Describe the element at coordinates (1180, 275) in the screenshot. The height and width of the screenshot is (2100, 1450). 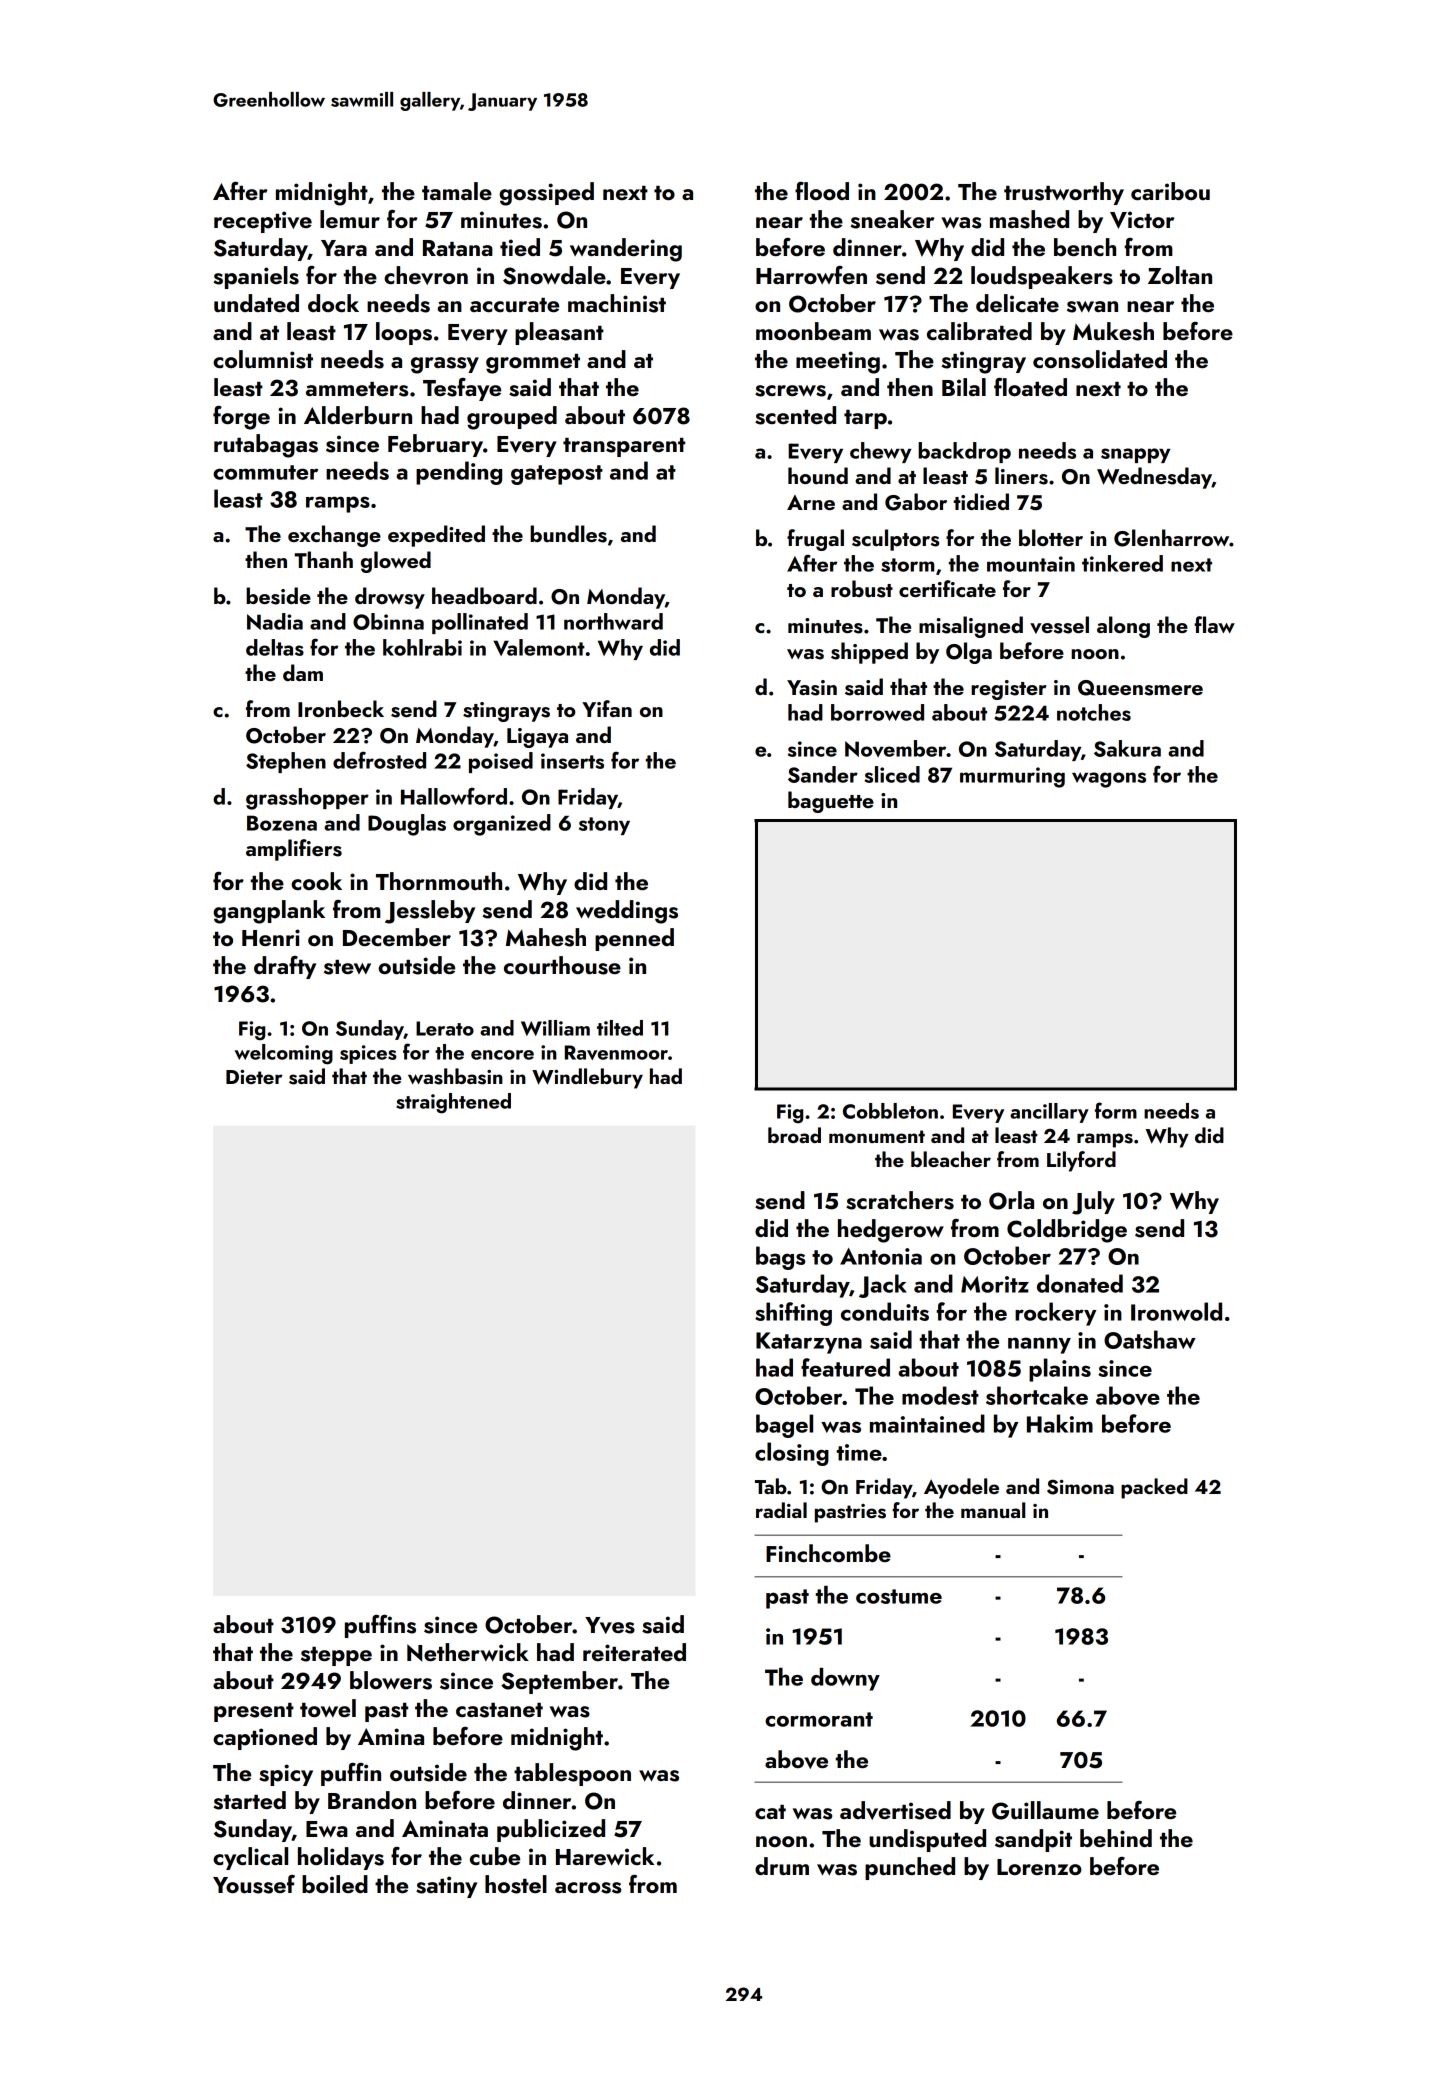
I see `Zoltan` at that location.
